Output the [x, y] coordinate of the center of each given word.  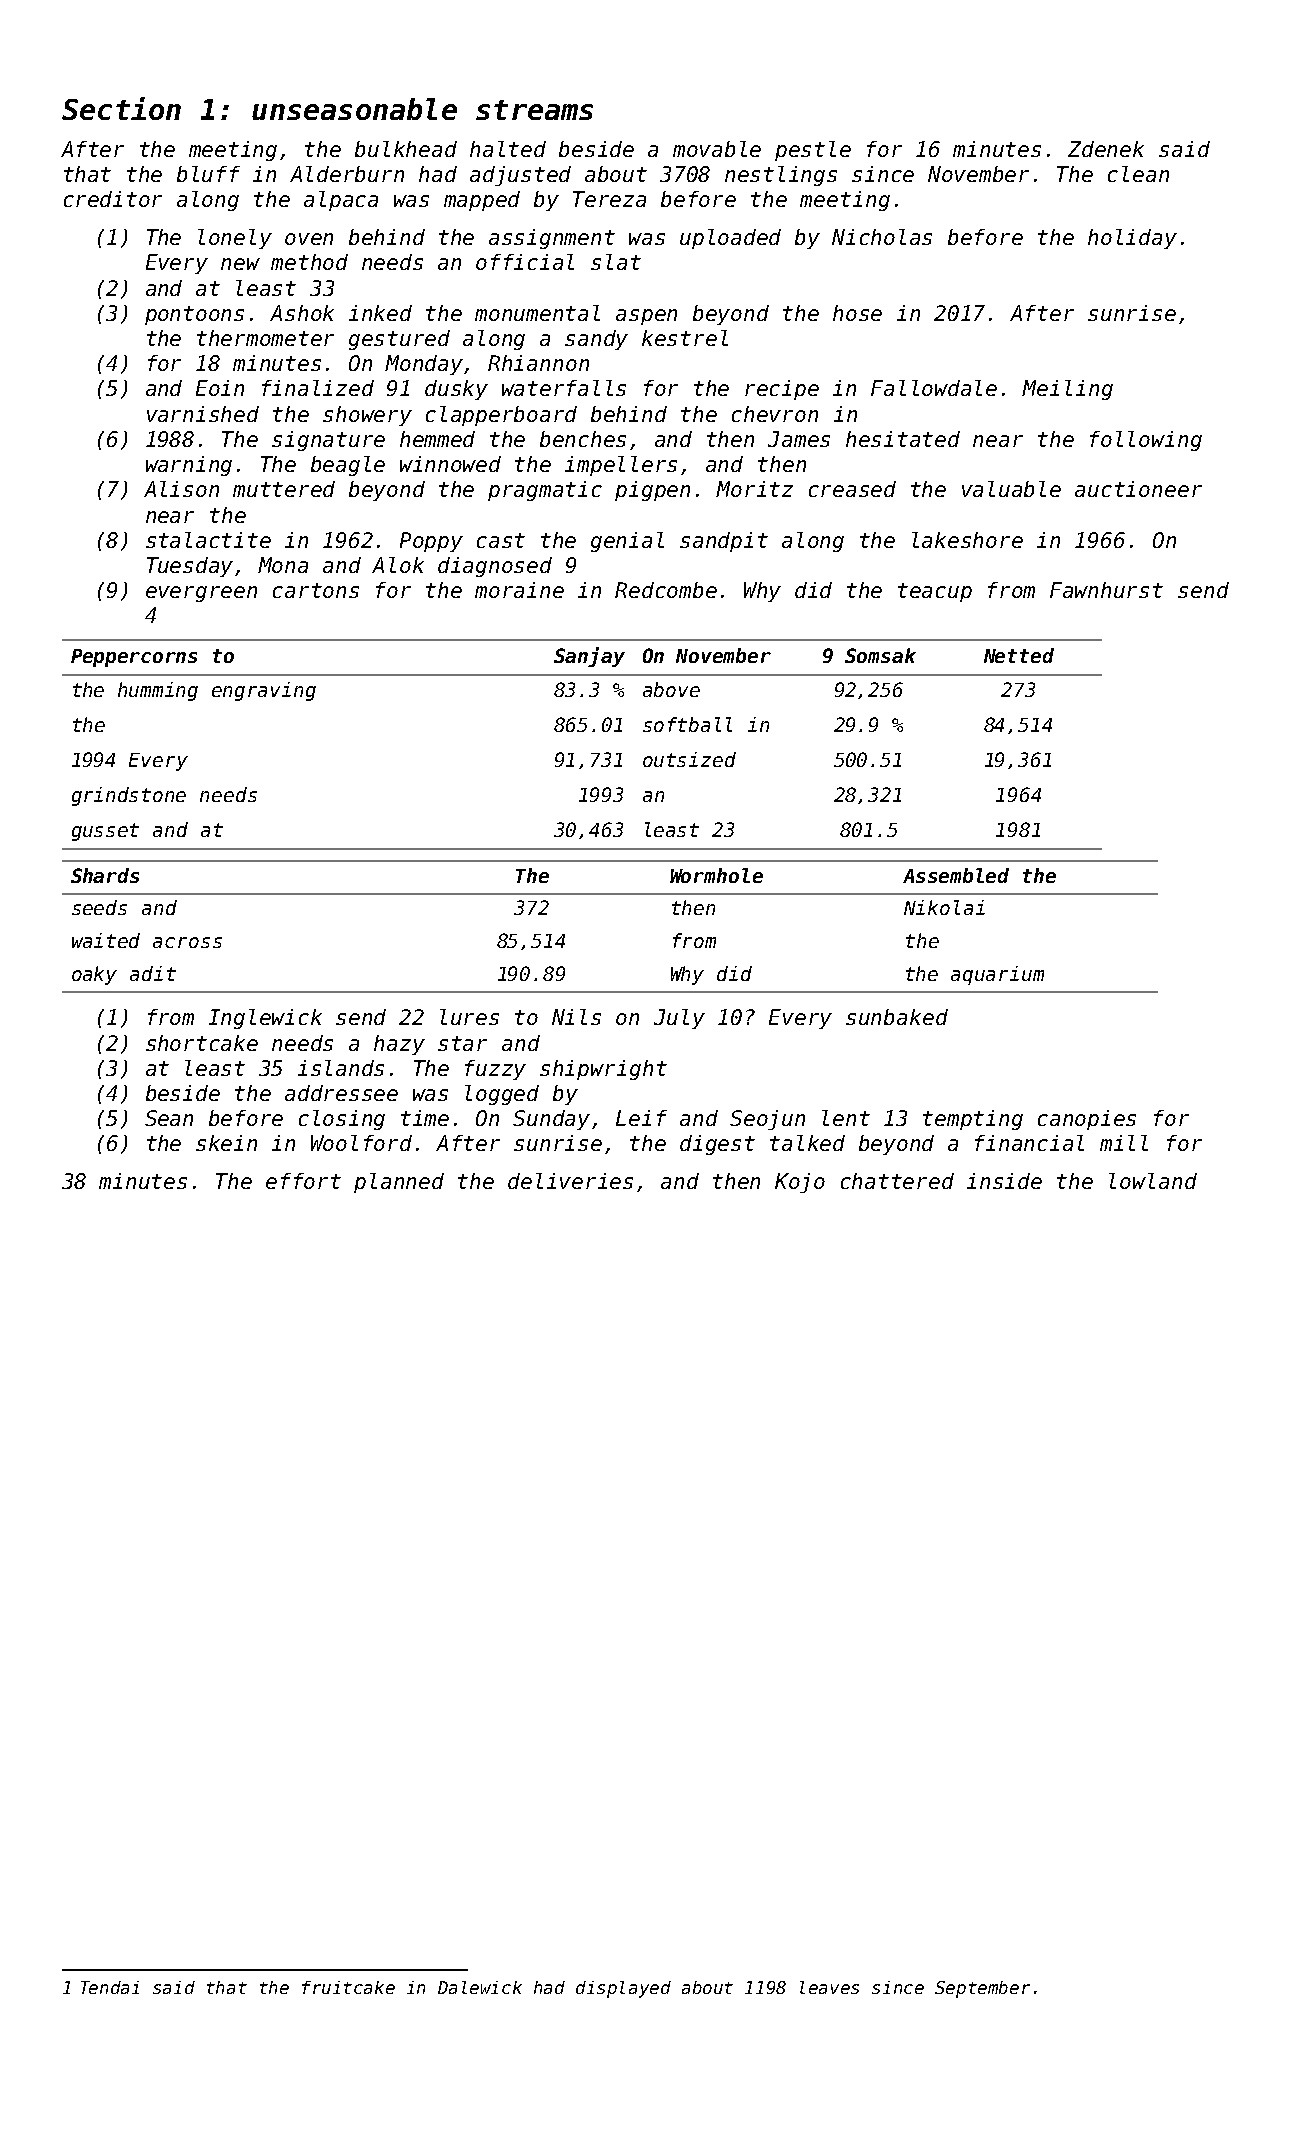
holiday [1132, 239]
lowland [1153, 1181]
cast [501, 540]
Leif [641, 1118]
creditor [113, 199]
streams [534, 110]
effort [303, 1181]
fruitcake [348, 1987]
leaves [829, 1987]
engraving [264, 691]
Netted [1019, 655]
